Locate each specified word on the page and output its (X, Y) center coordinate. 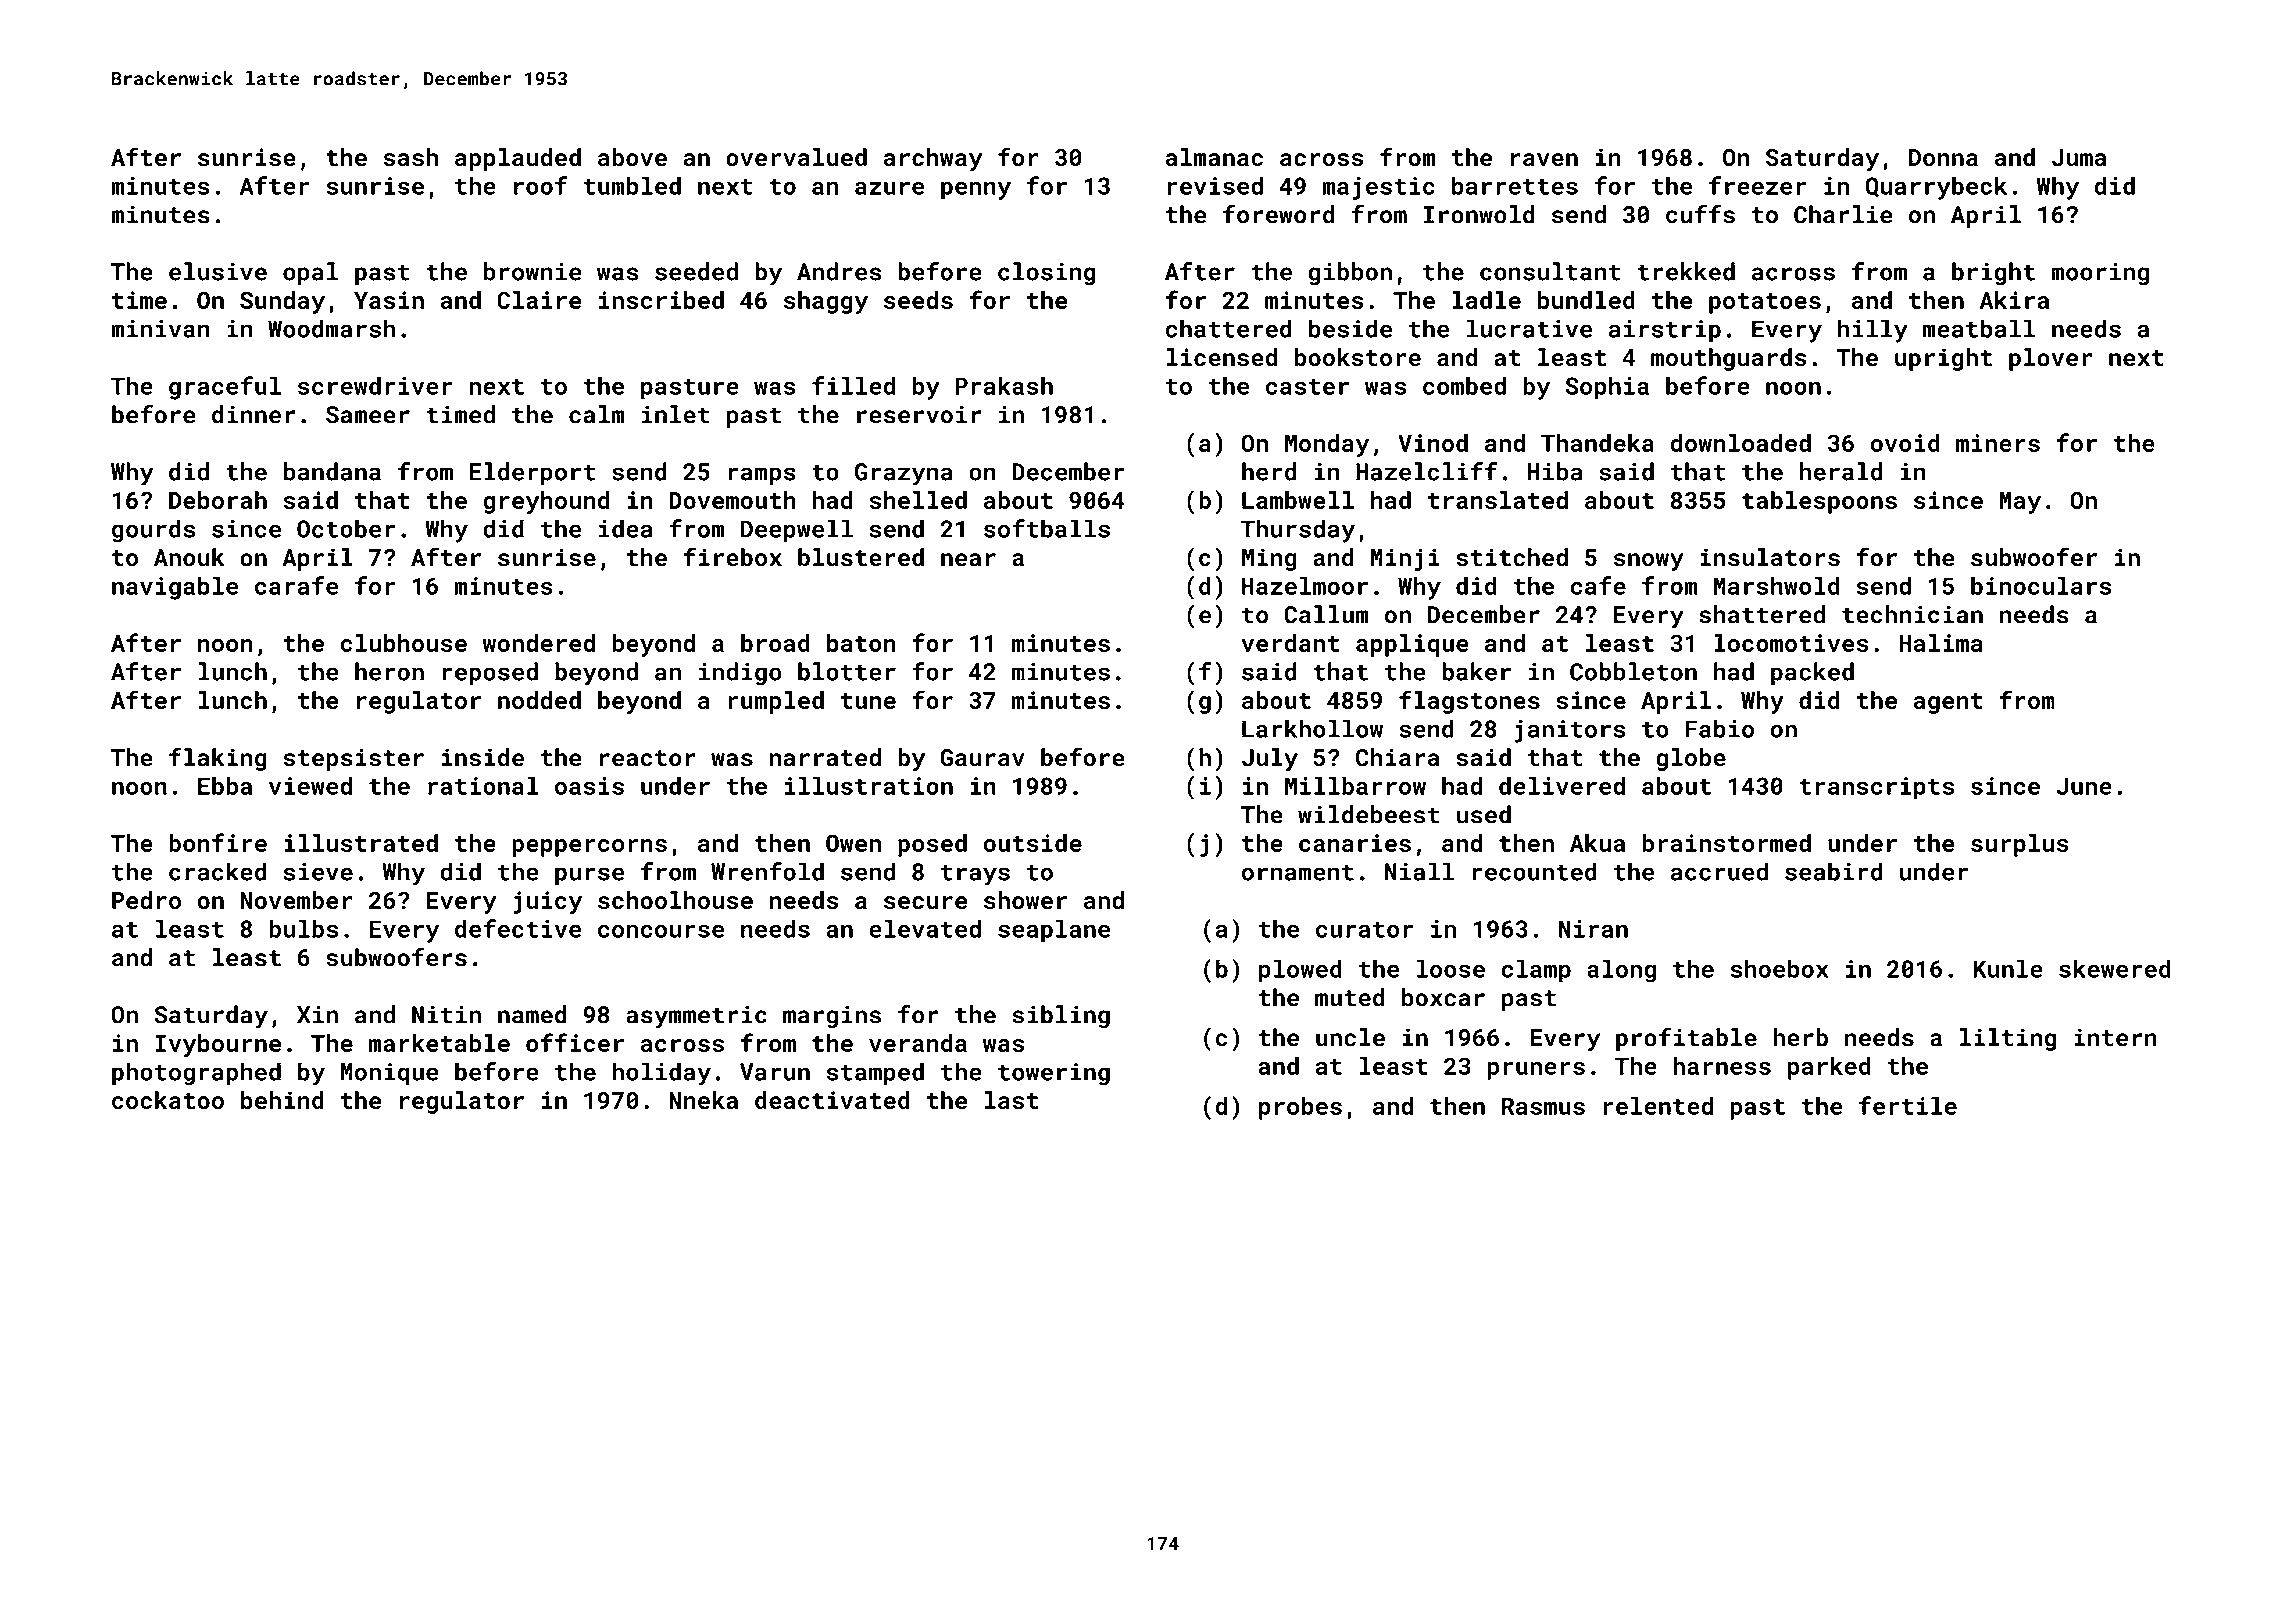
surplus (2020, 845)
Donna (1943, 157)
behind (282, 1100)
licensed (1222, 357)
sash (411, 157)
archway (933, 159)
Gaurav (982, 758)
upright (1943, 359)
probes (1300, 1108)
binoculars (2041, 585)
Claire (539, 300)
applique (1412, 645)
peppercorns (589, 848)
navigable (175, 588)
